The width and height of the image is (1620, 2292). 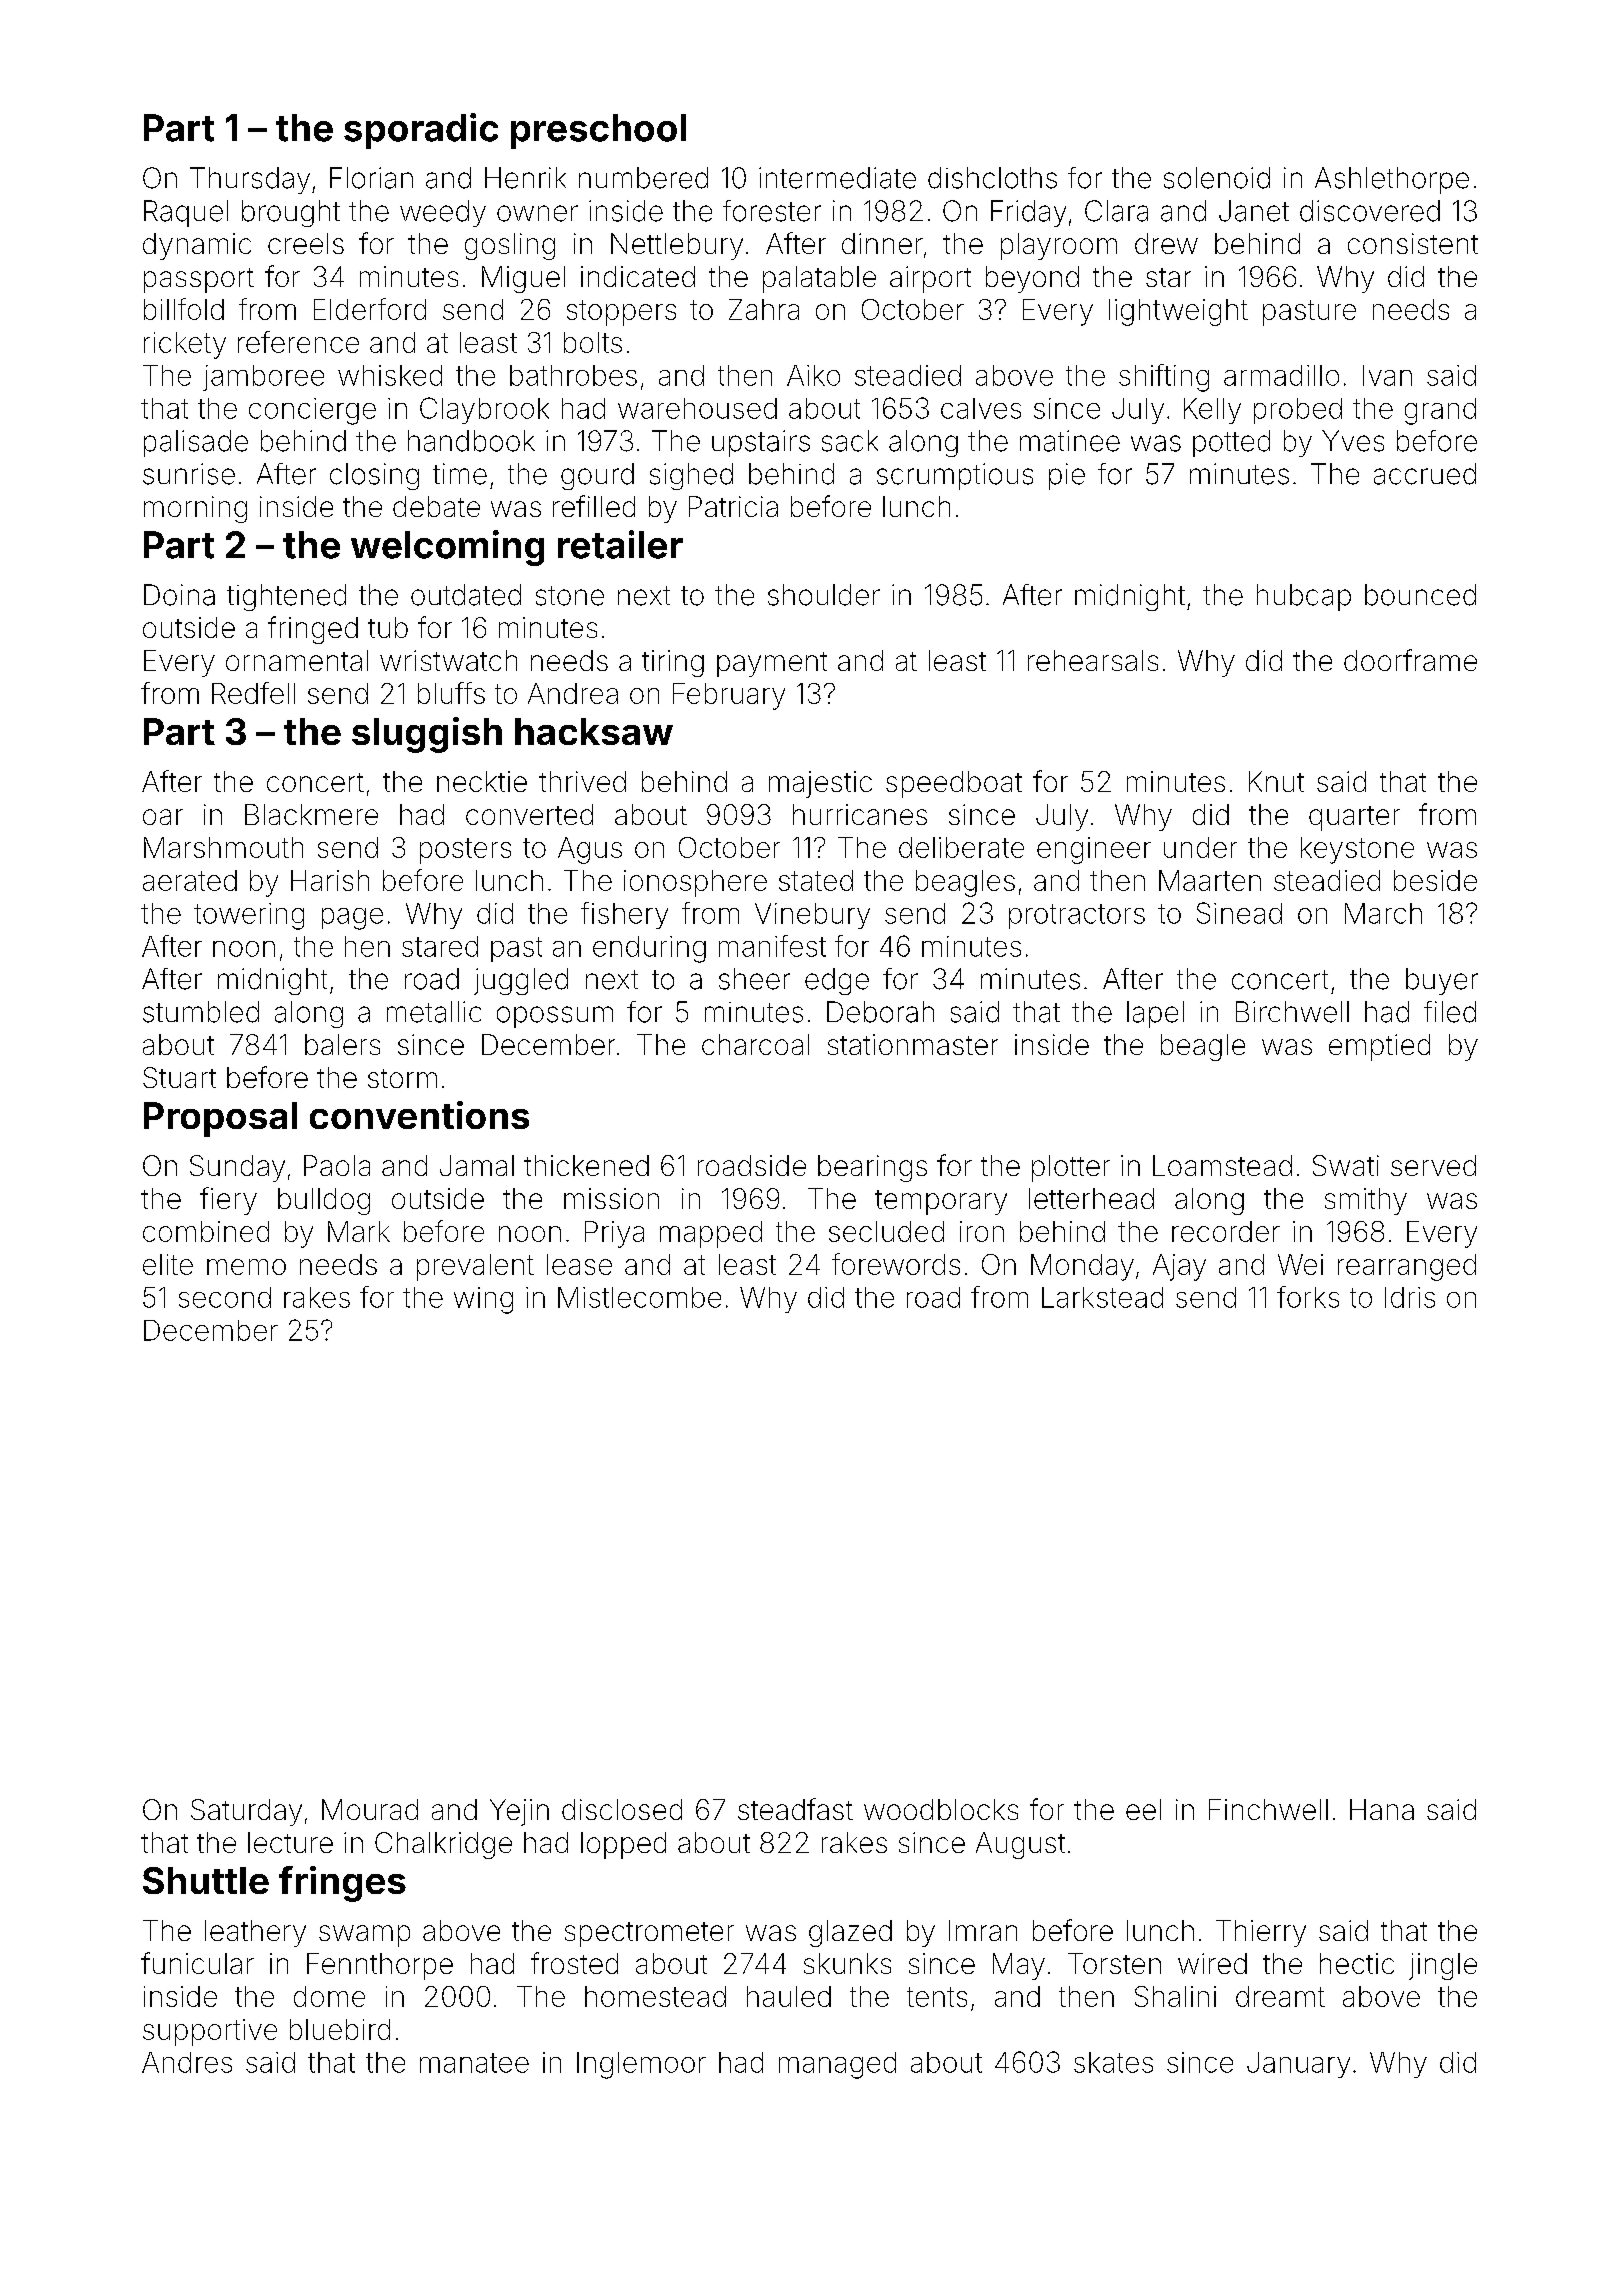 I want to click on weedy, so click(x=443, y=213).
